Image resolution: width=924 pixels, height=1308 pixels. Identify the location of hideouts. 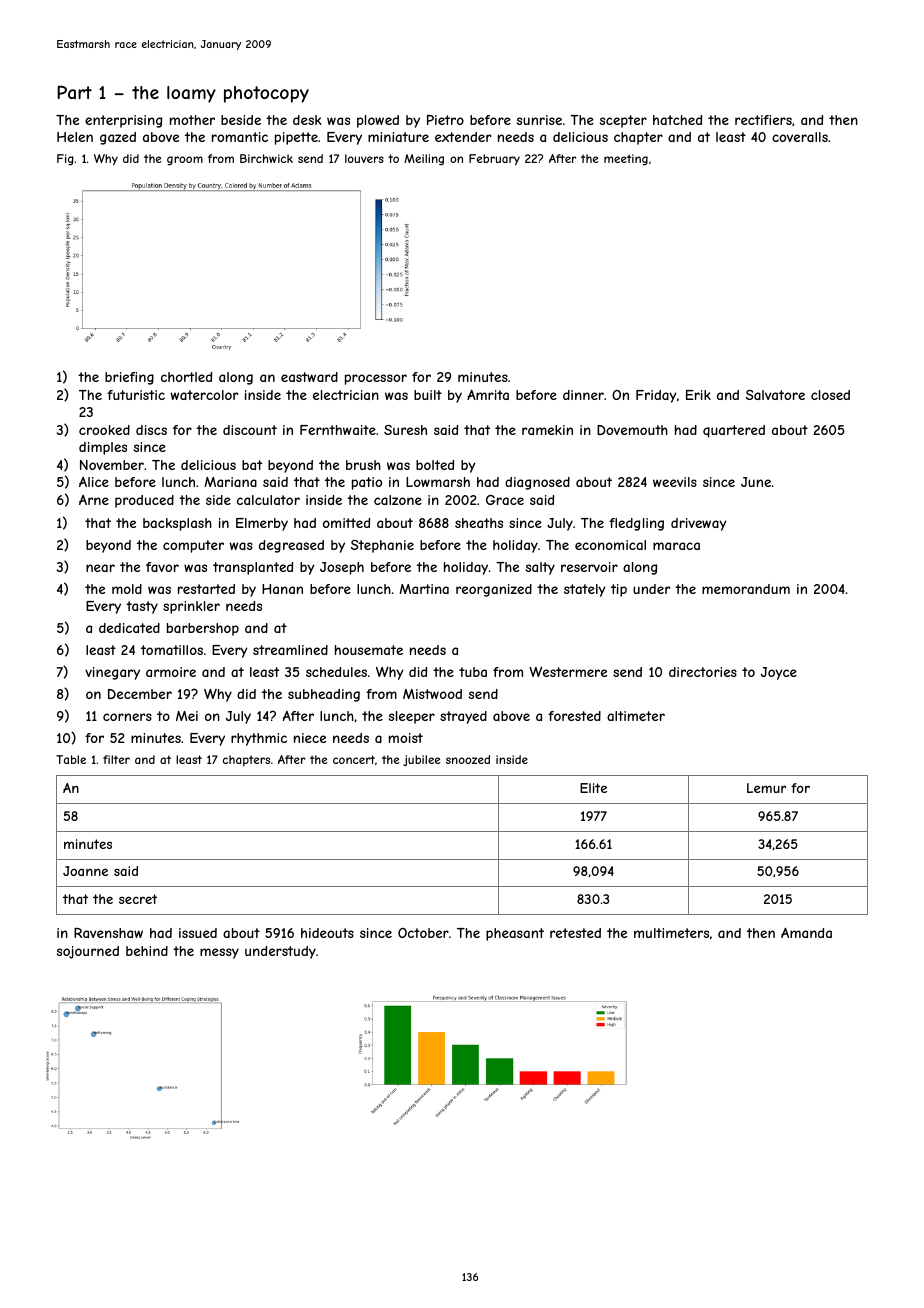
(327, 933).
